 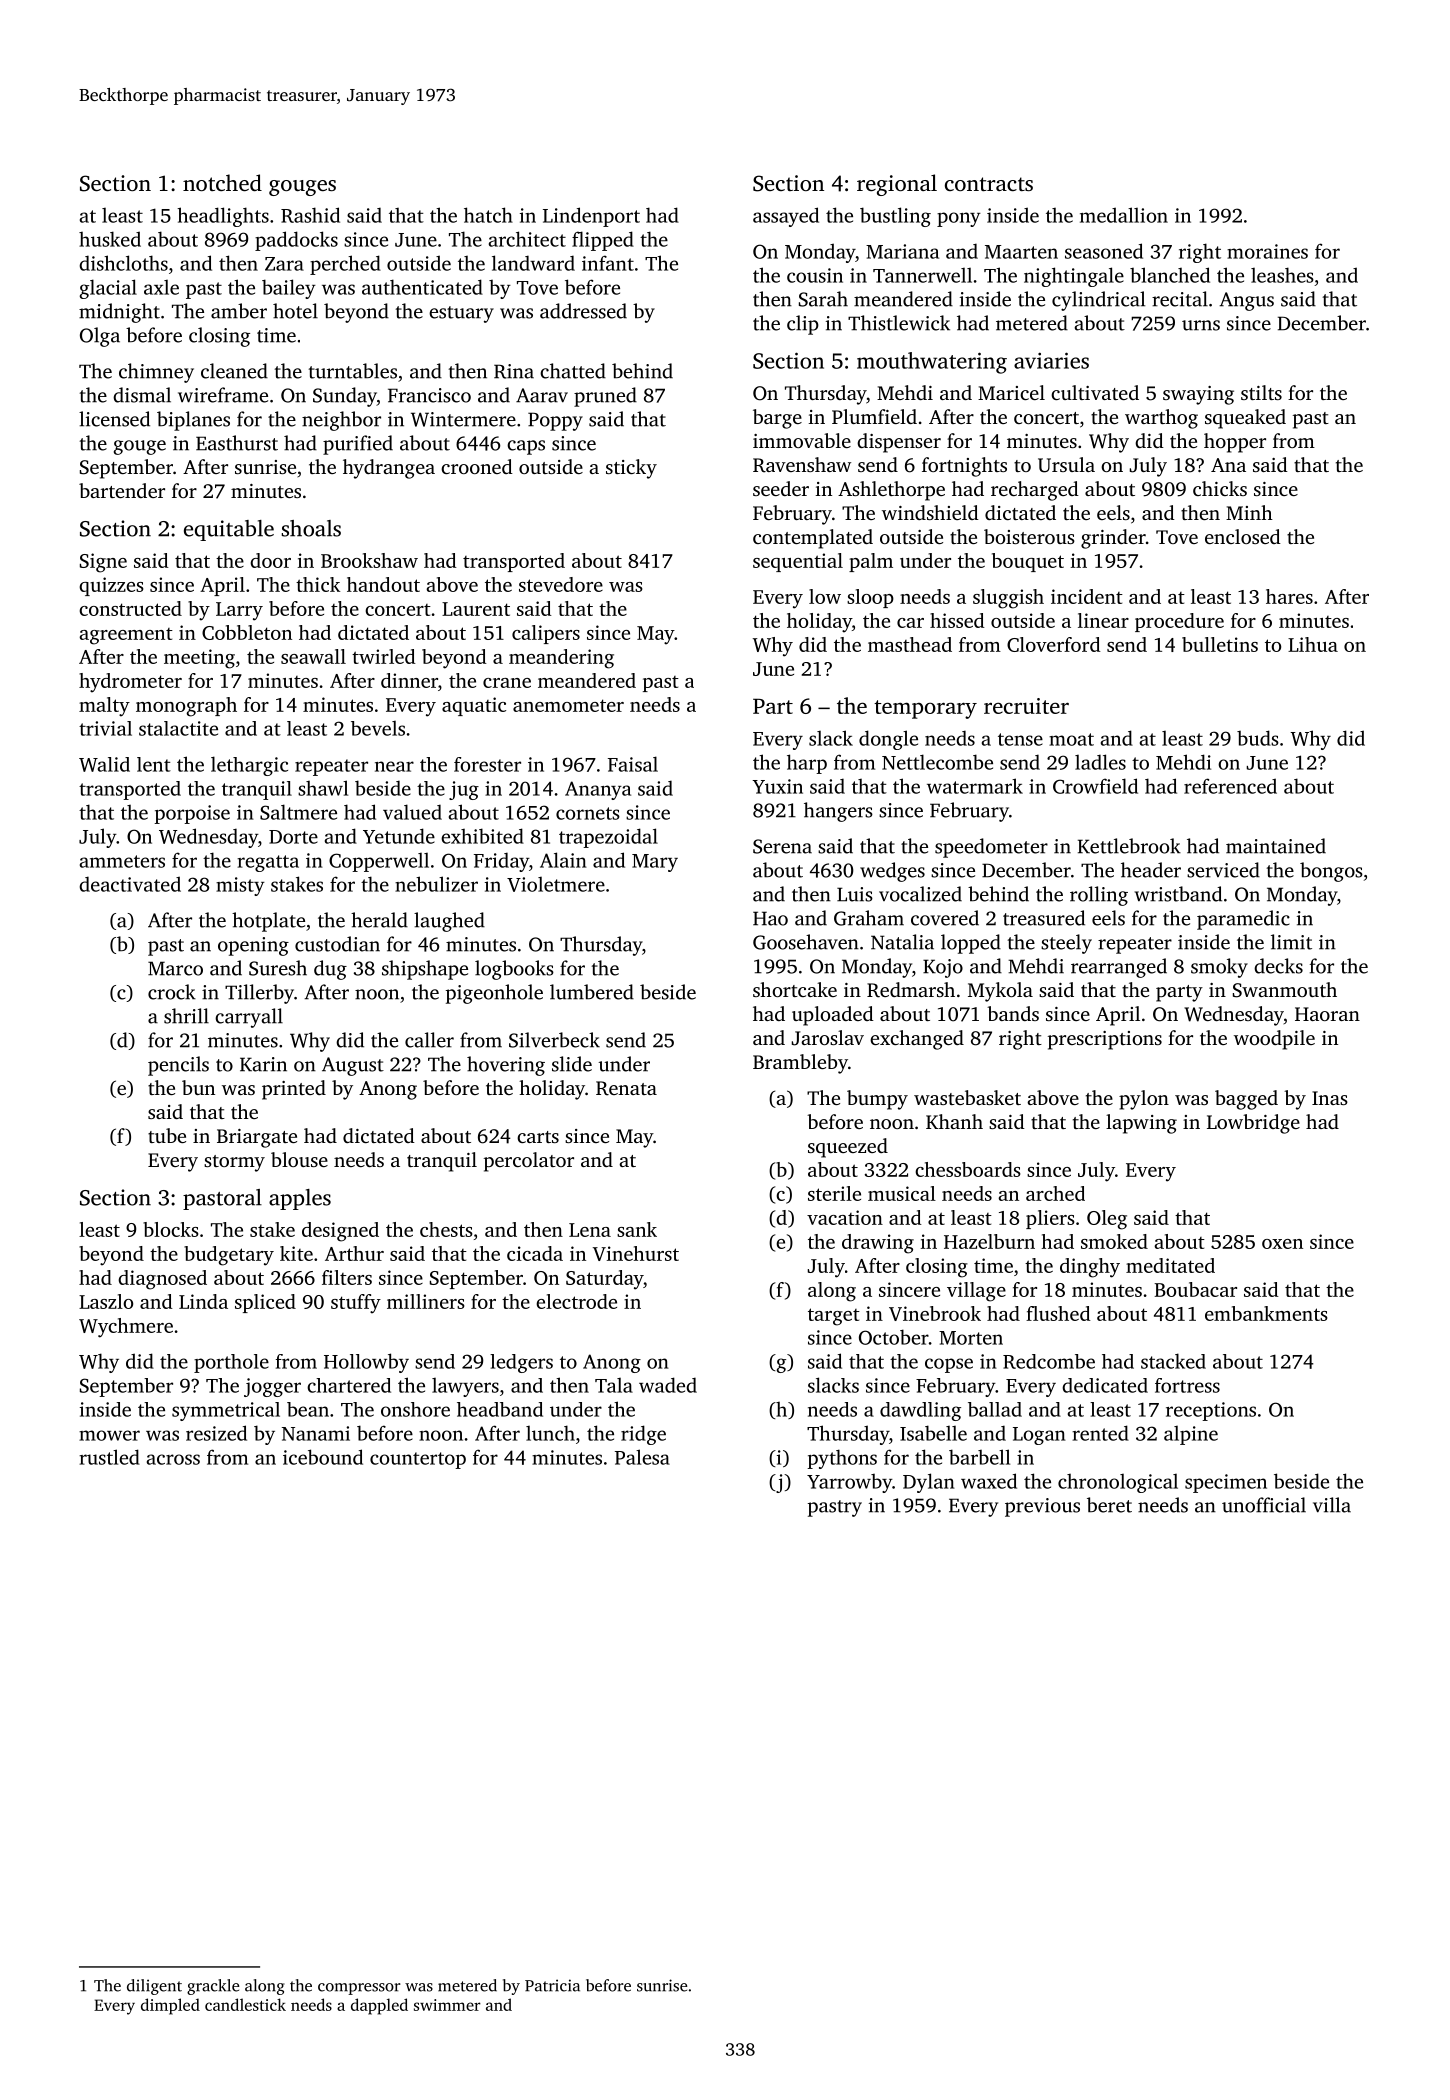 I want to click on shortcake, so click(x=795, y=989).
